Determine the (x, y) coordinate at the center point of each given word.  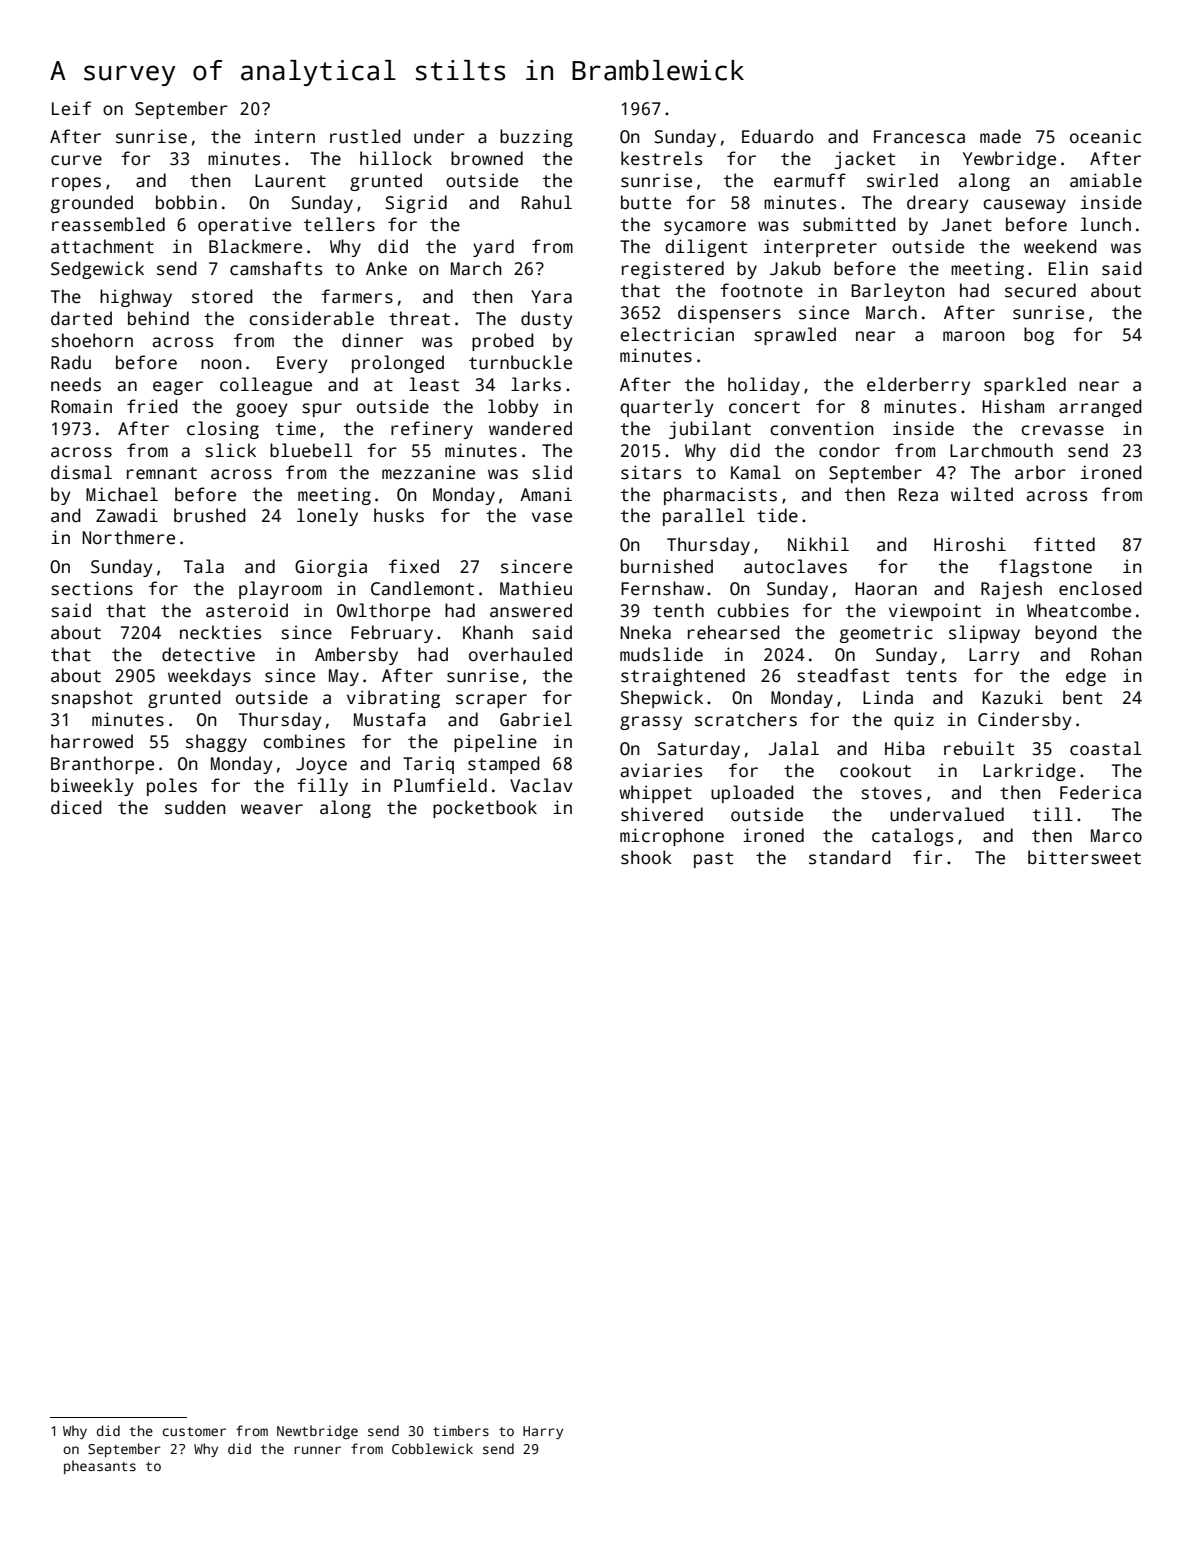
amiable (1106, 180)
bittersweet (1084, 857)
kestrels (661, 158)
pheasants (100, 1467)
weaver (272, 809)
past (713, 860)
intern (284, 136)
